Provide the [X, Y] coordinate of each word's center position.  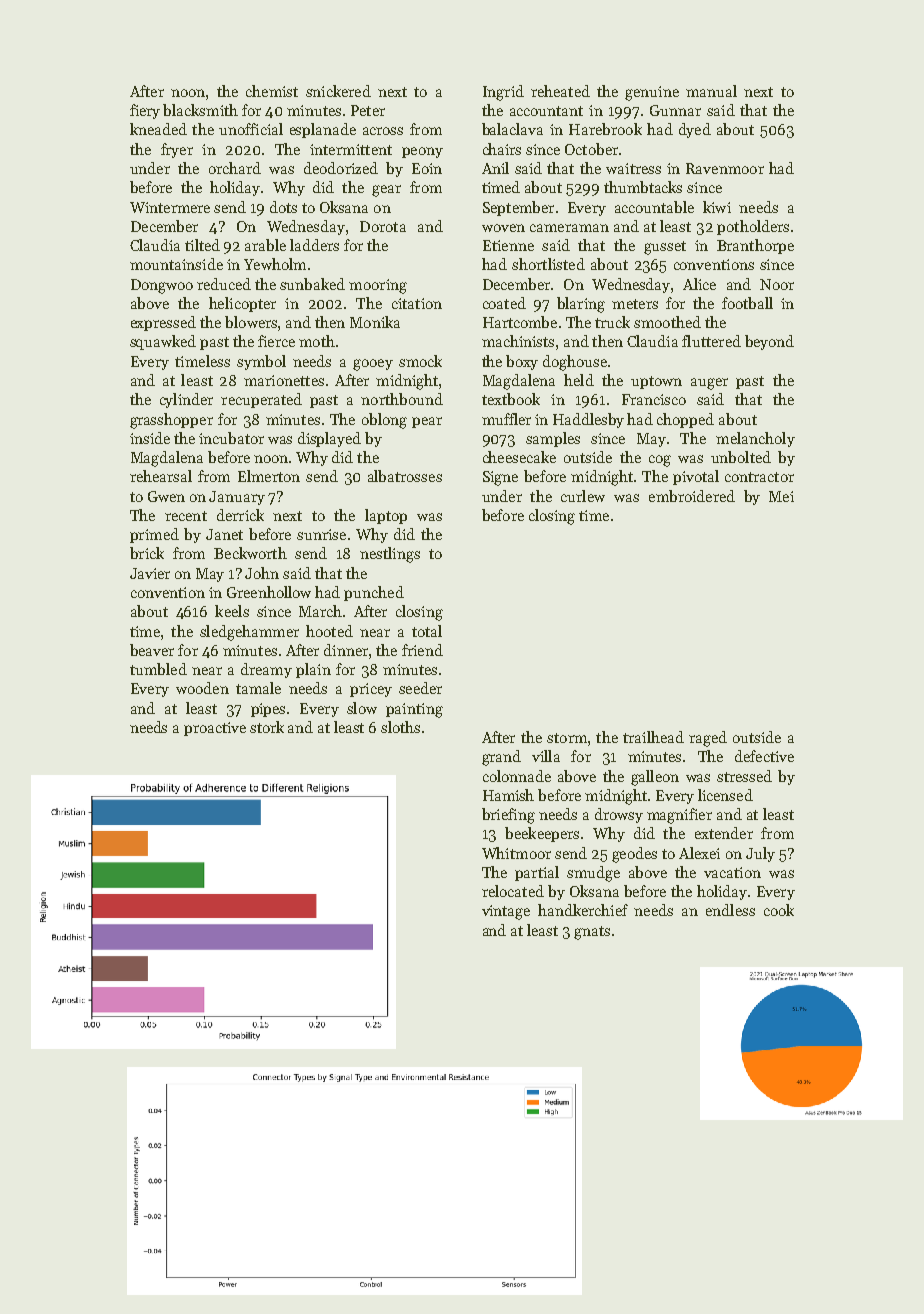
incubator [231, 438]
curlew [583, 496]
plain [313, 670]
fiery [145, 111]
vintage [506, 912]
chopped [685, 420]
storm [567, 738]
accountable [654, 207]
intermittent [351, 149]
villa [546, 756]
